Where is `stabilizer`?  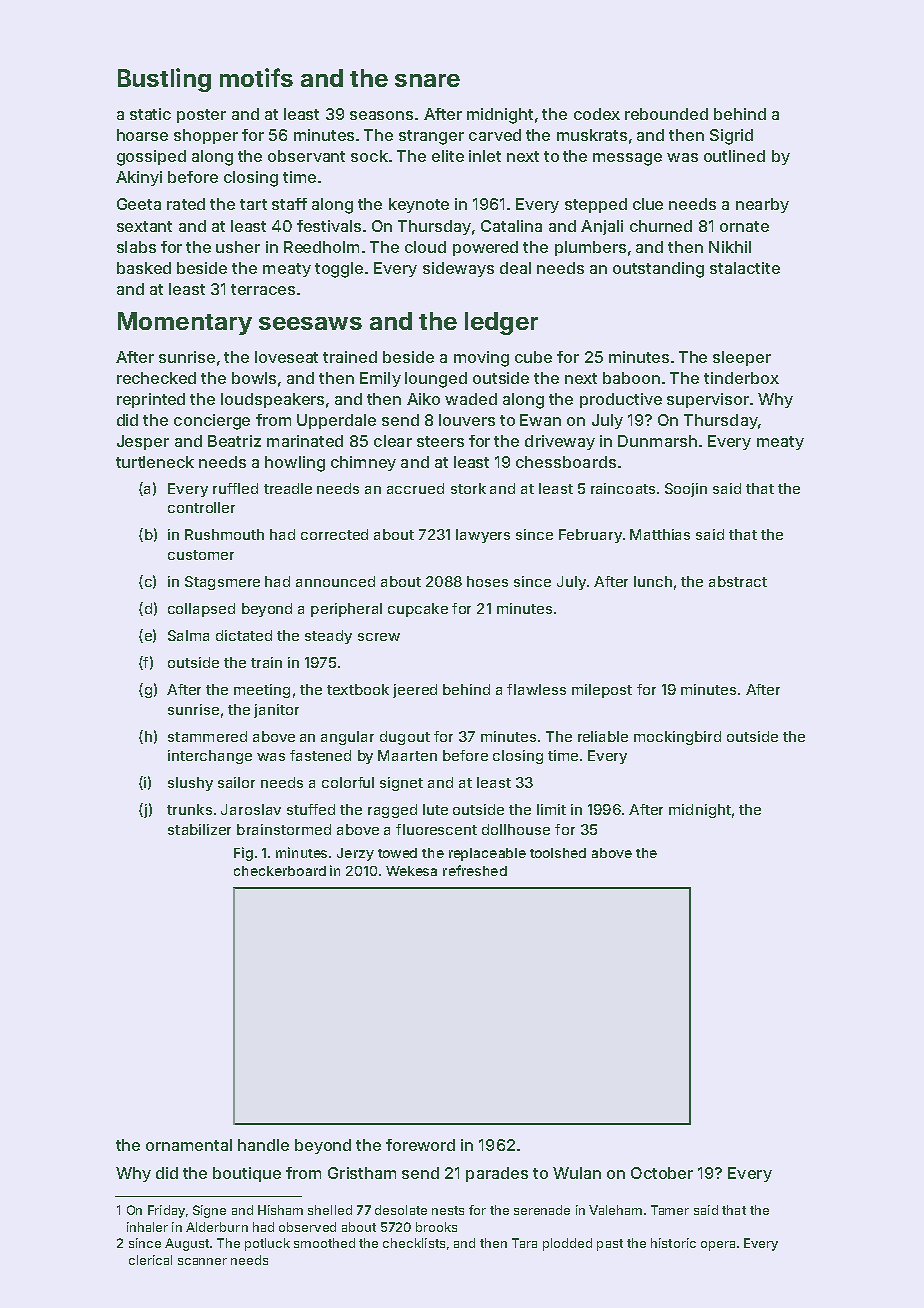 stabilizer is located at coordinates (199, 829).
